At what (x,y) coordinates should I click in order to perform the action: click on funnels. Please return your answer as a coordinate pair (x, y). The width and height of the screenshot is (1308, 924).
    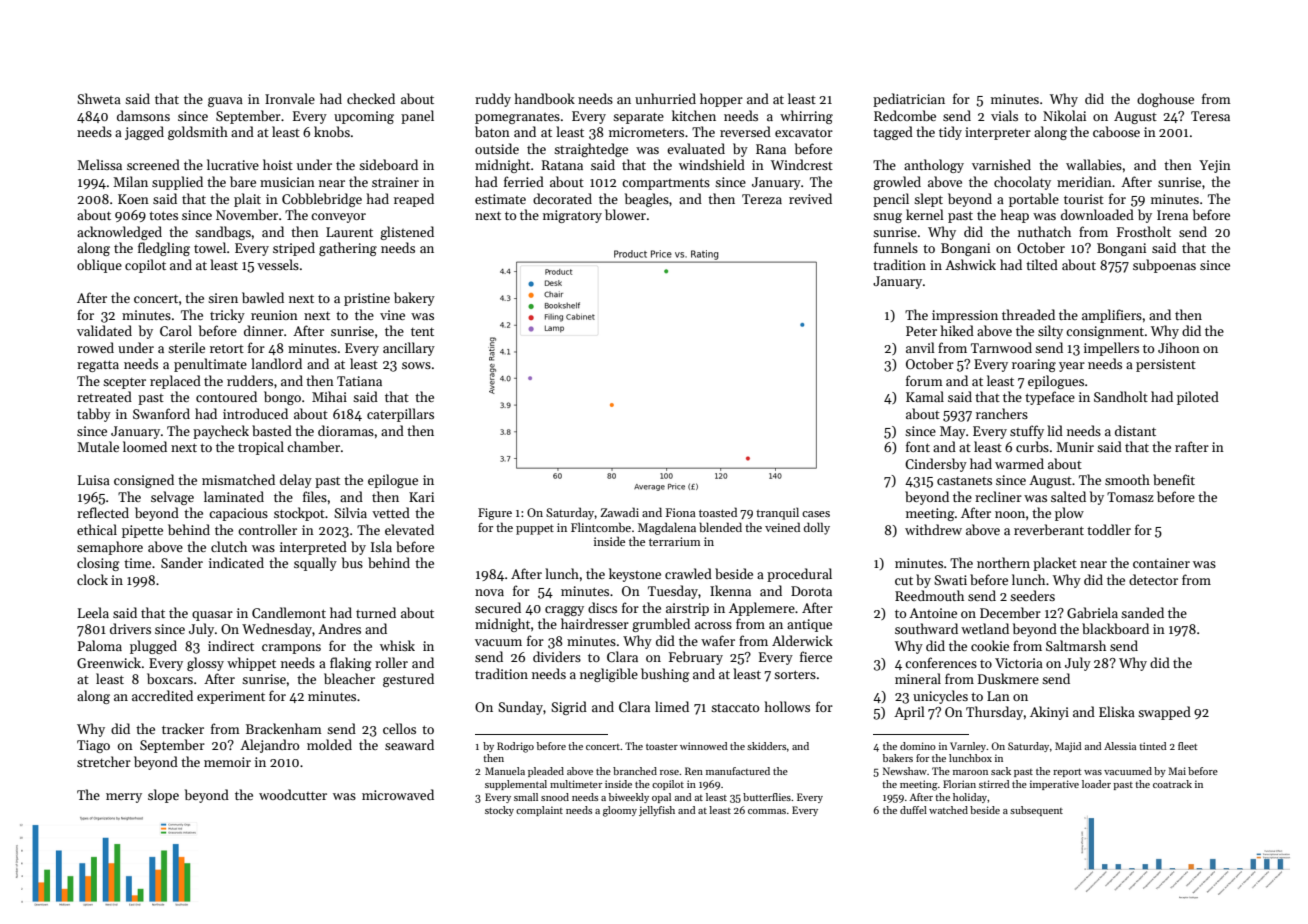
    Looking at the image, I should click on (896, 247).
